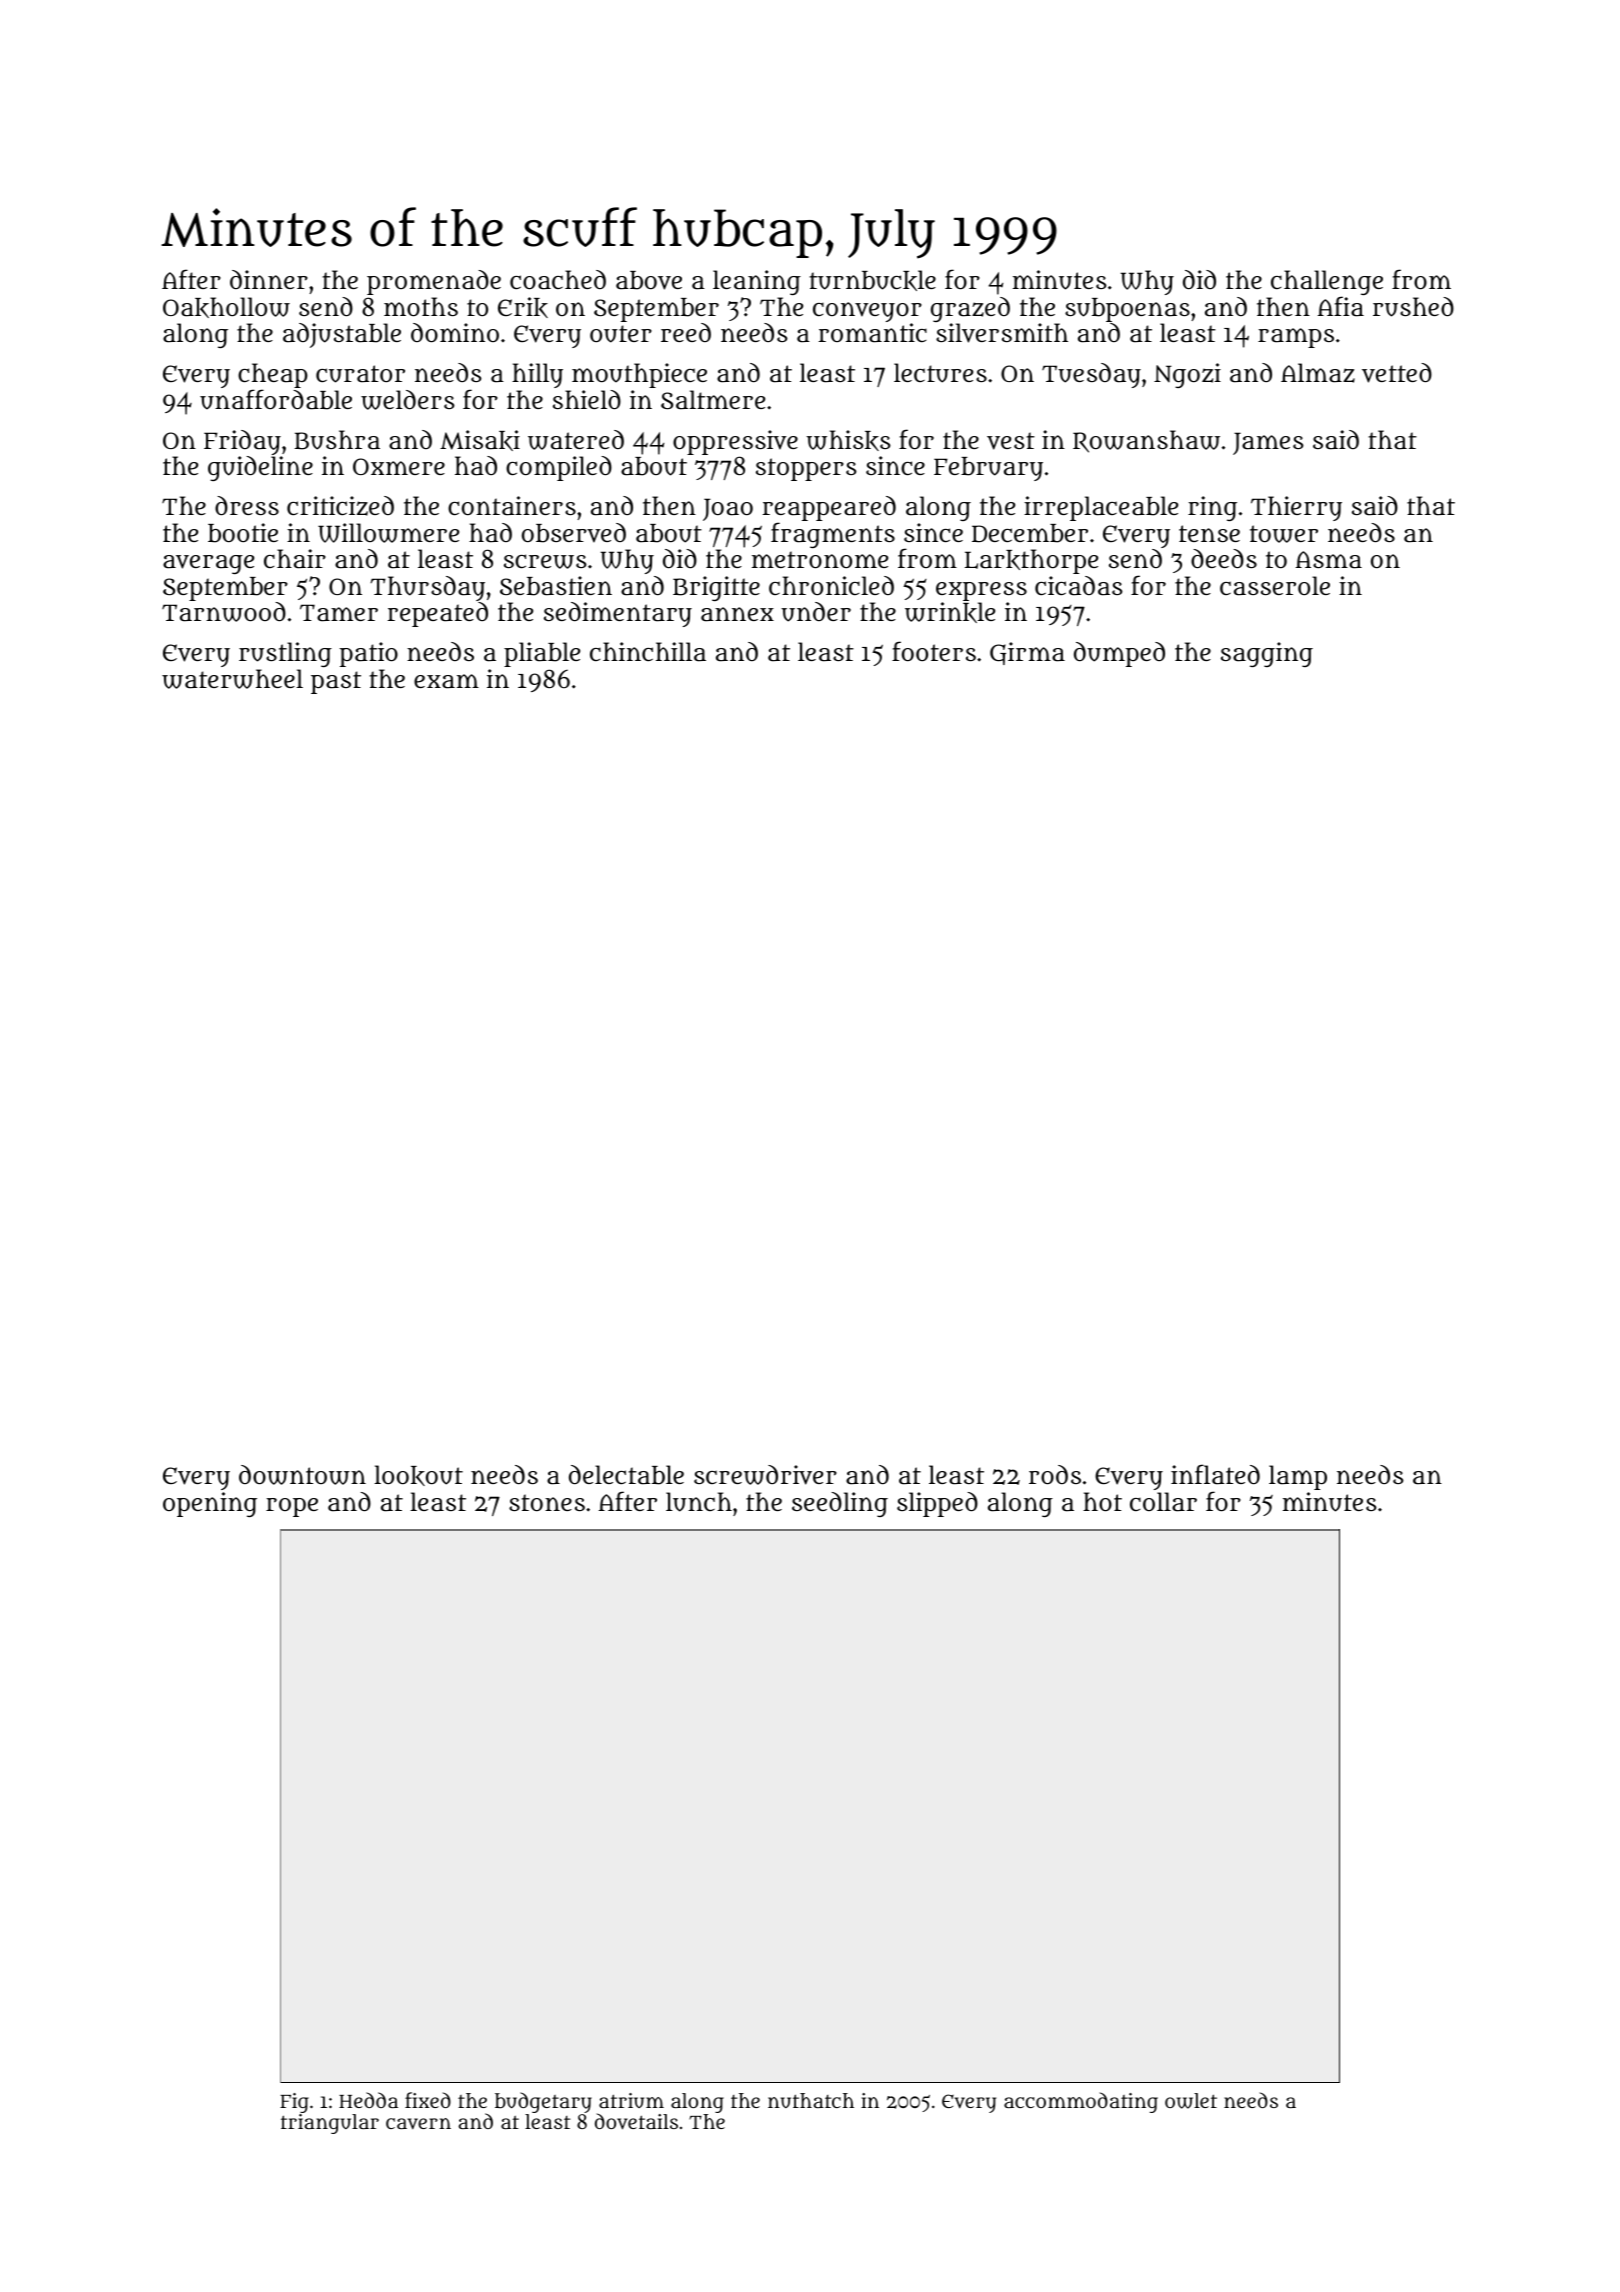 The image size is (1620, 2292). Describe the element at coordinates (937, 1504) in the image. I see `slipped` at that location.
